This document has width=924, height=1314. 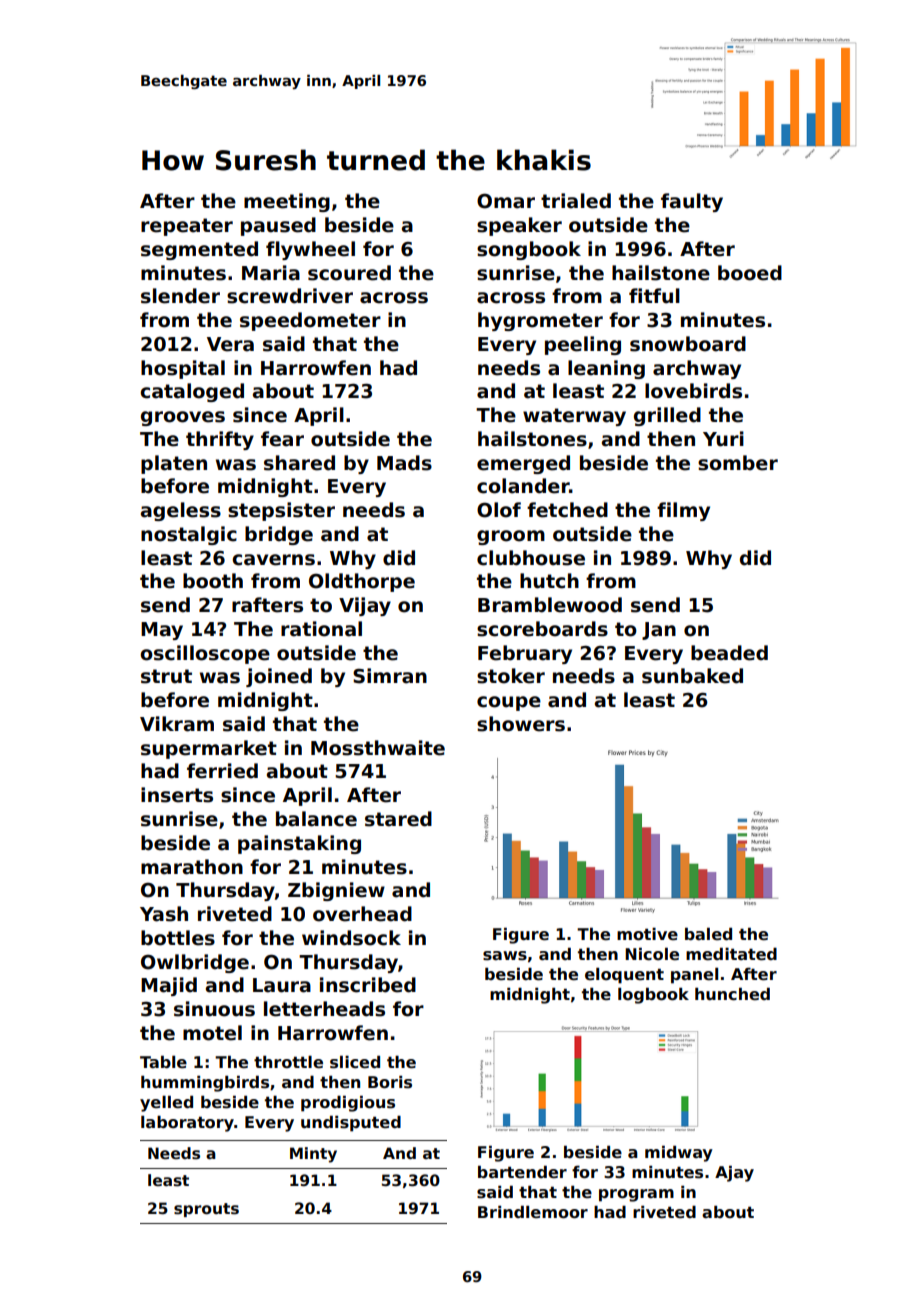 I want to click on faulty, so click(x=692, y=202).
